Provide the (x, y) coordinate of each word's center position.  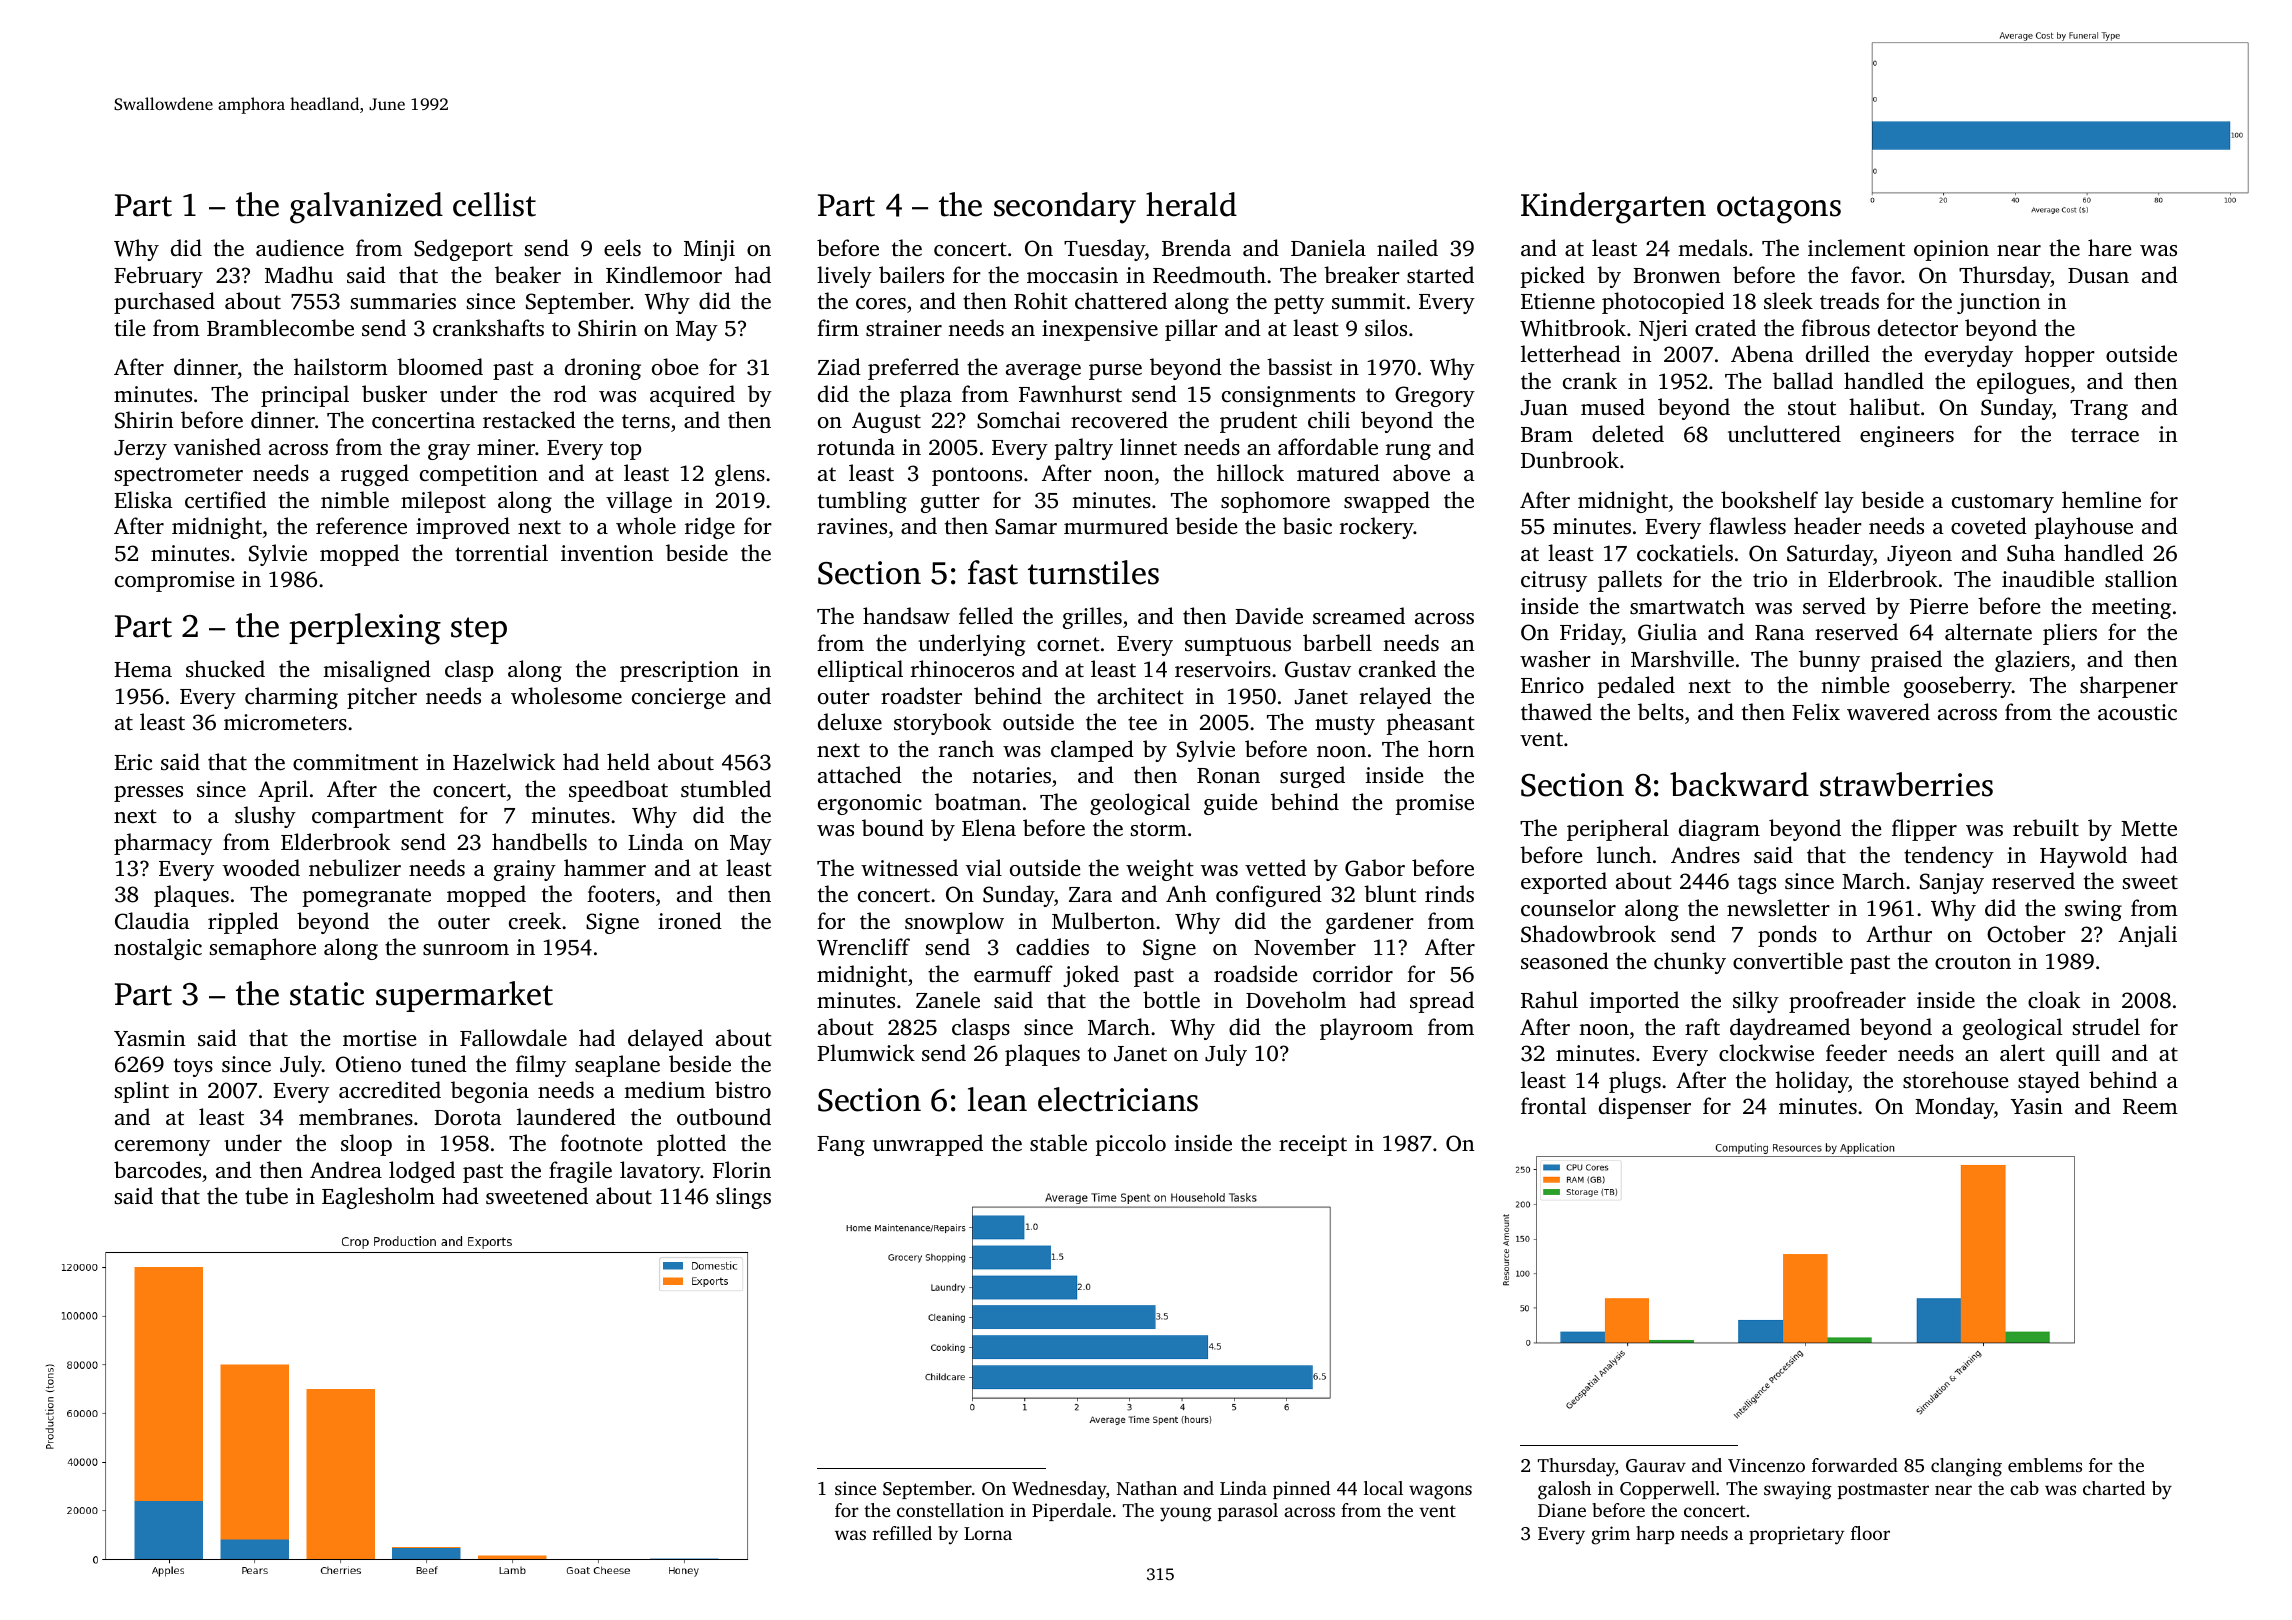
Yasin (2036, 1106)
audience (300, 247)
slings (743, 1198)
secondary (1065, 208)
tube (266, 1195)
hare (2109, 247)
